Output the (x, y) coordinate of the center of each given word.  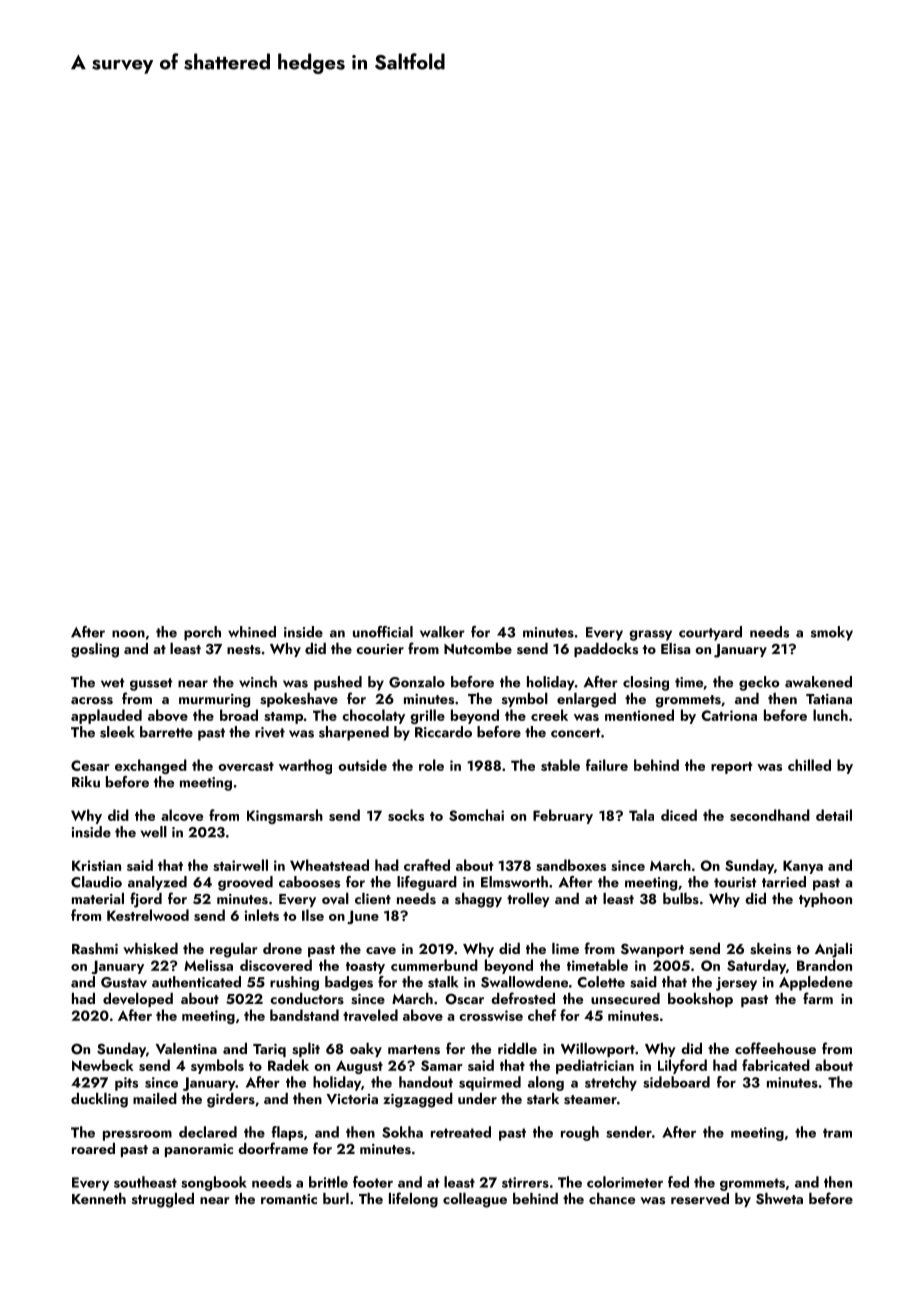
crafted (427, 865)
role (431, 765)
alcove (182, 815)
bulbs (681, 898)
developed (138, 1000)
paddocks (606, 650)
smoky (832, 633)
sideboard (676, 1082)
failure (607, 765)
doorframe (273, 1148)
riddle (517, 1048)
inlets (262, 915)
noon (128, 634)
